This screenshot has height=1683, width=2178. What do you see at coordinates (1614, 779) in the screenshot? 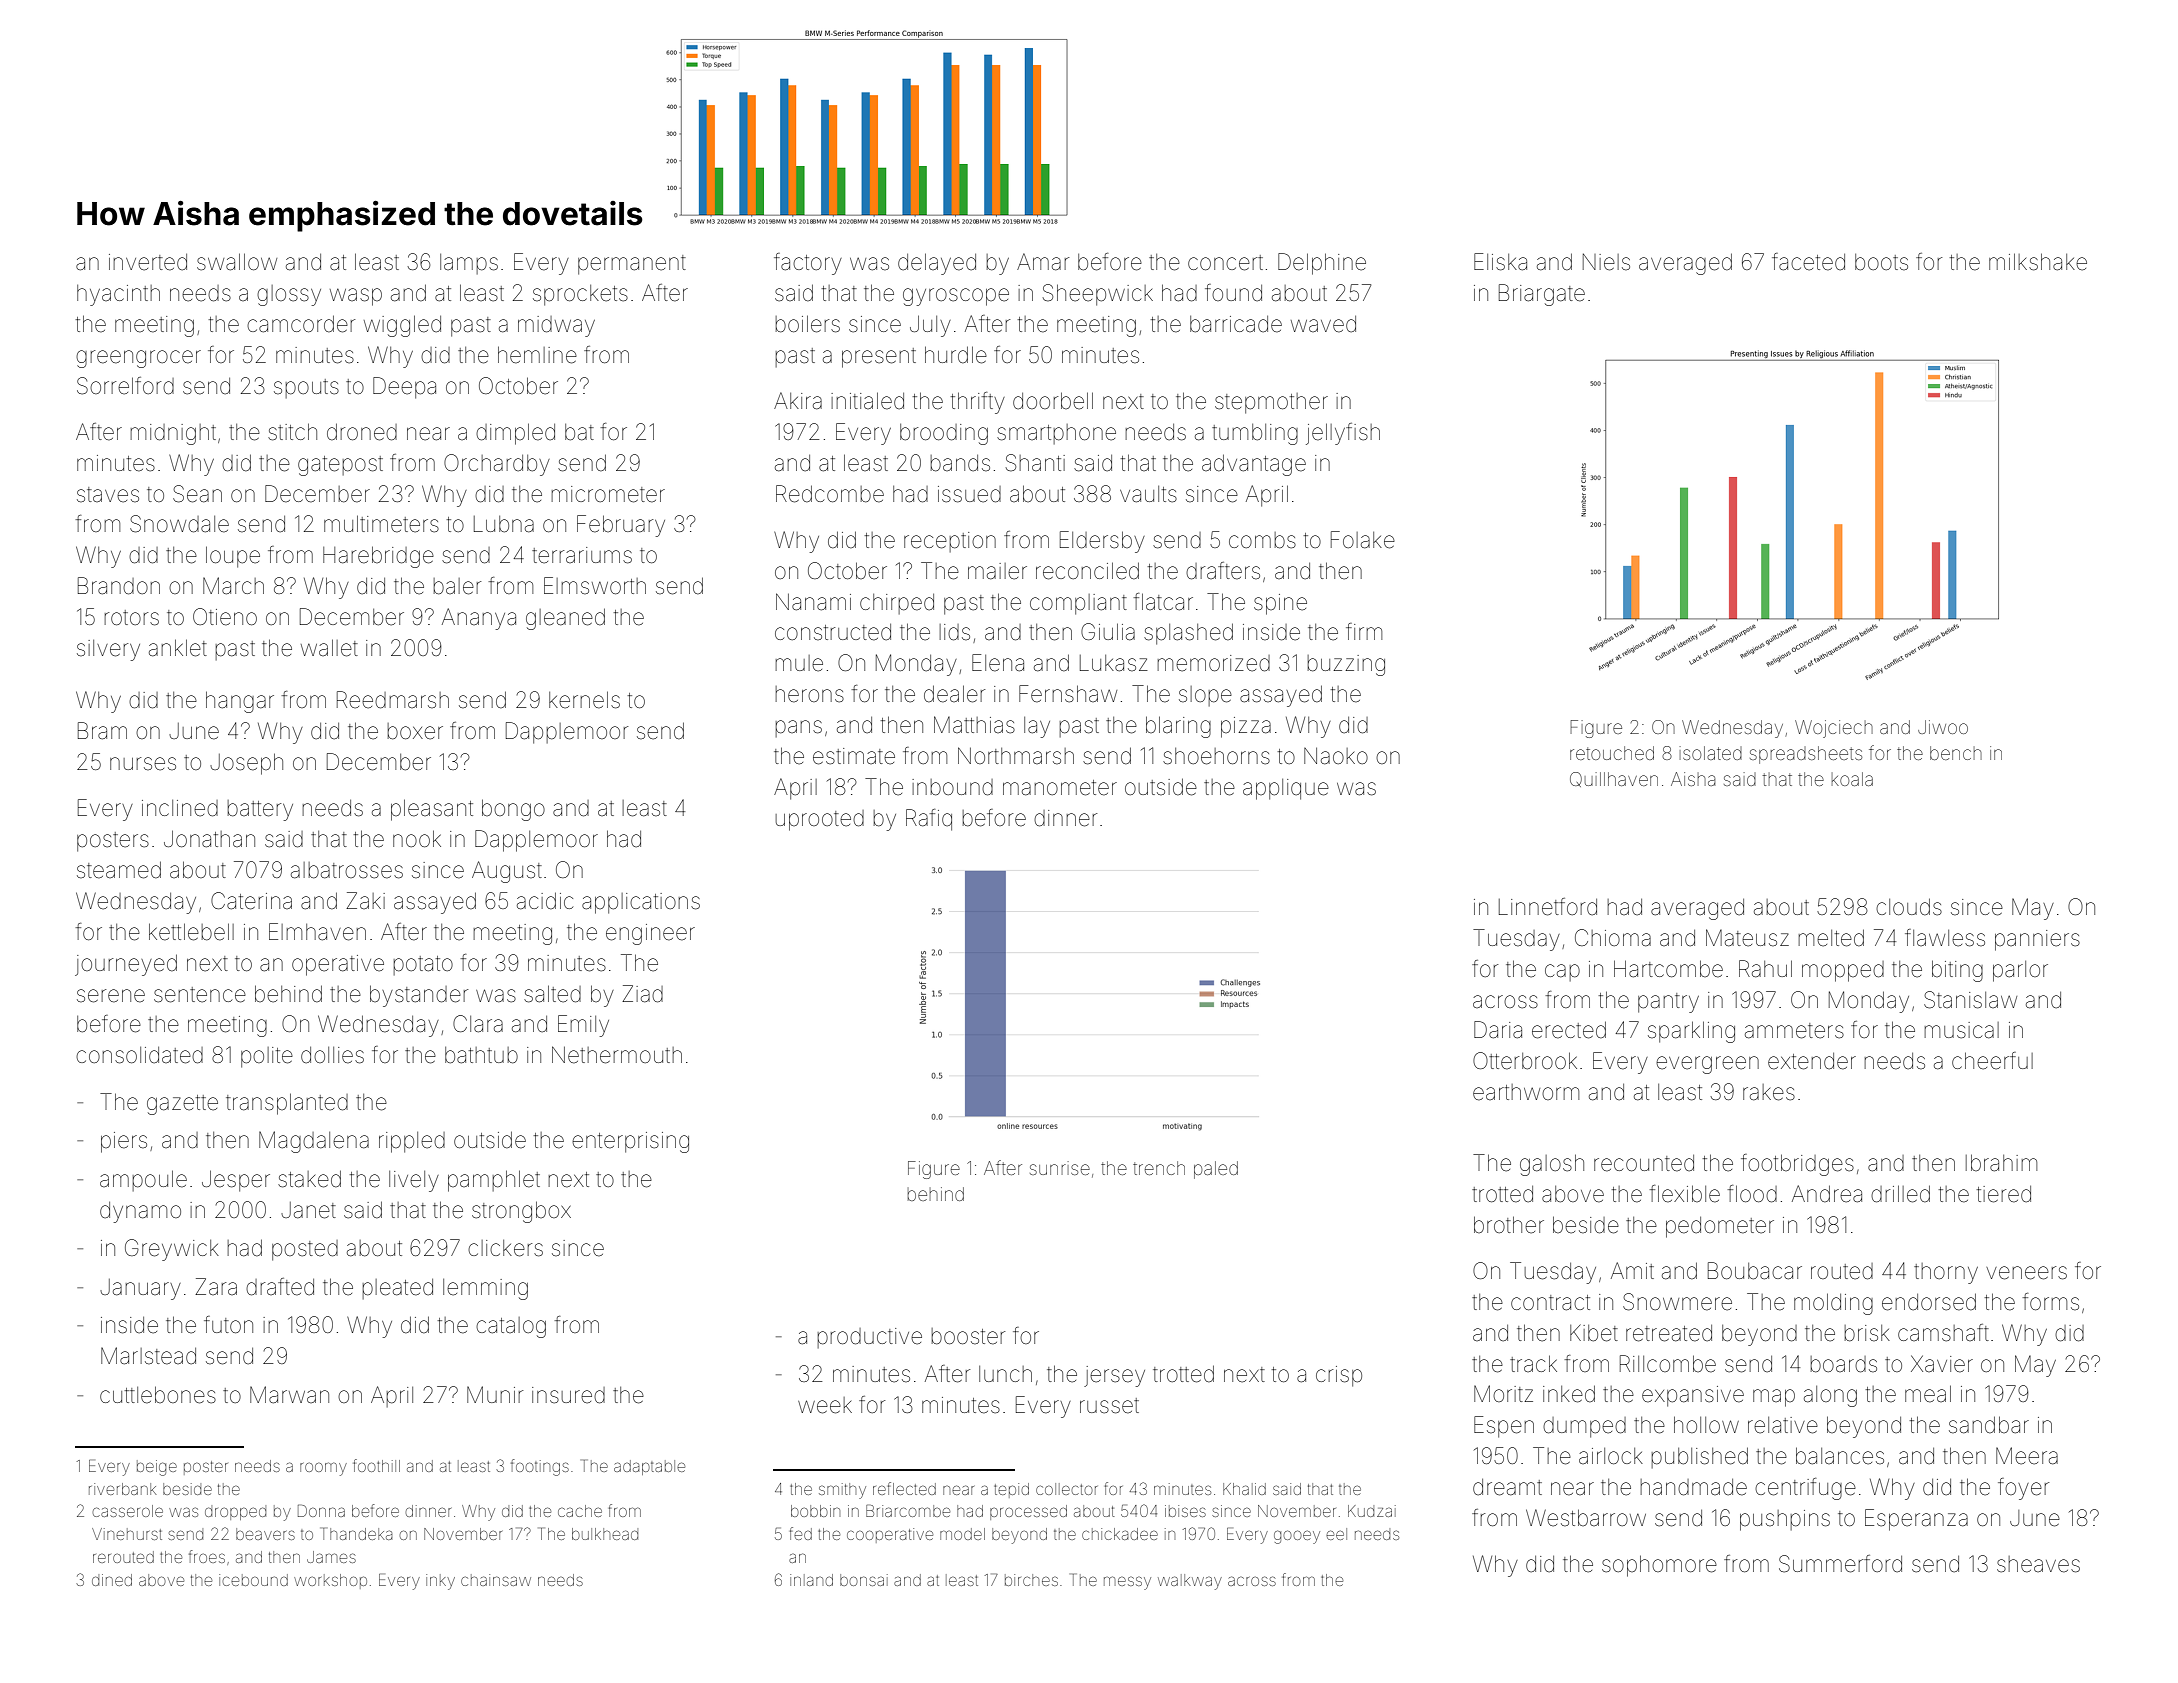
I see `Quillhaven` at bounding box center [1614, 779].
